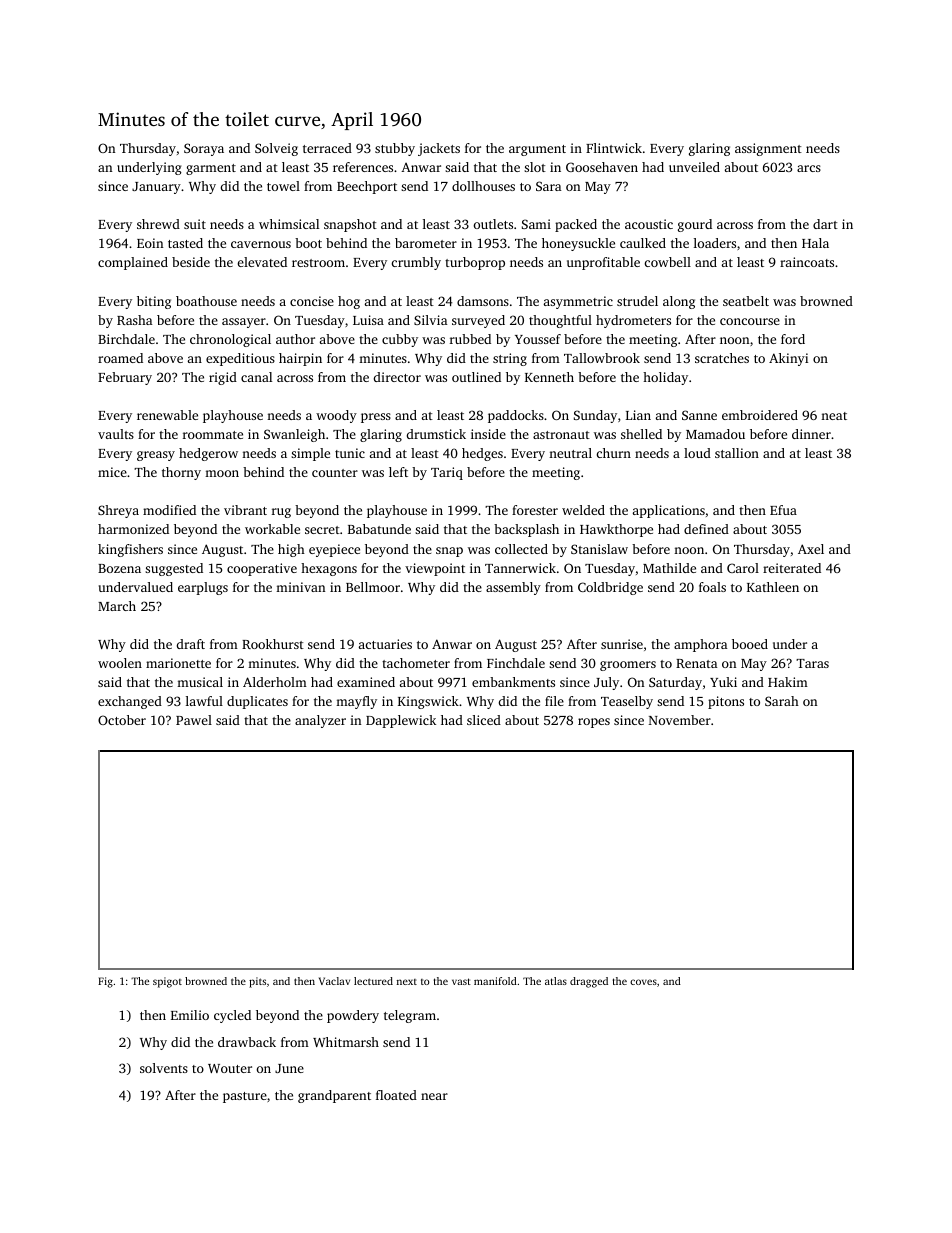 The width and height of the screenshot is (952, 1233). I want to click on pasture, so click(245, 1097).
